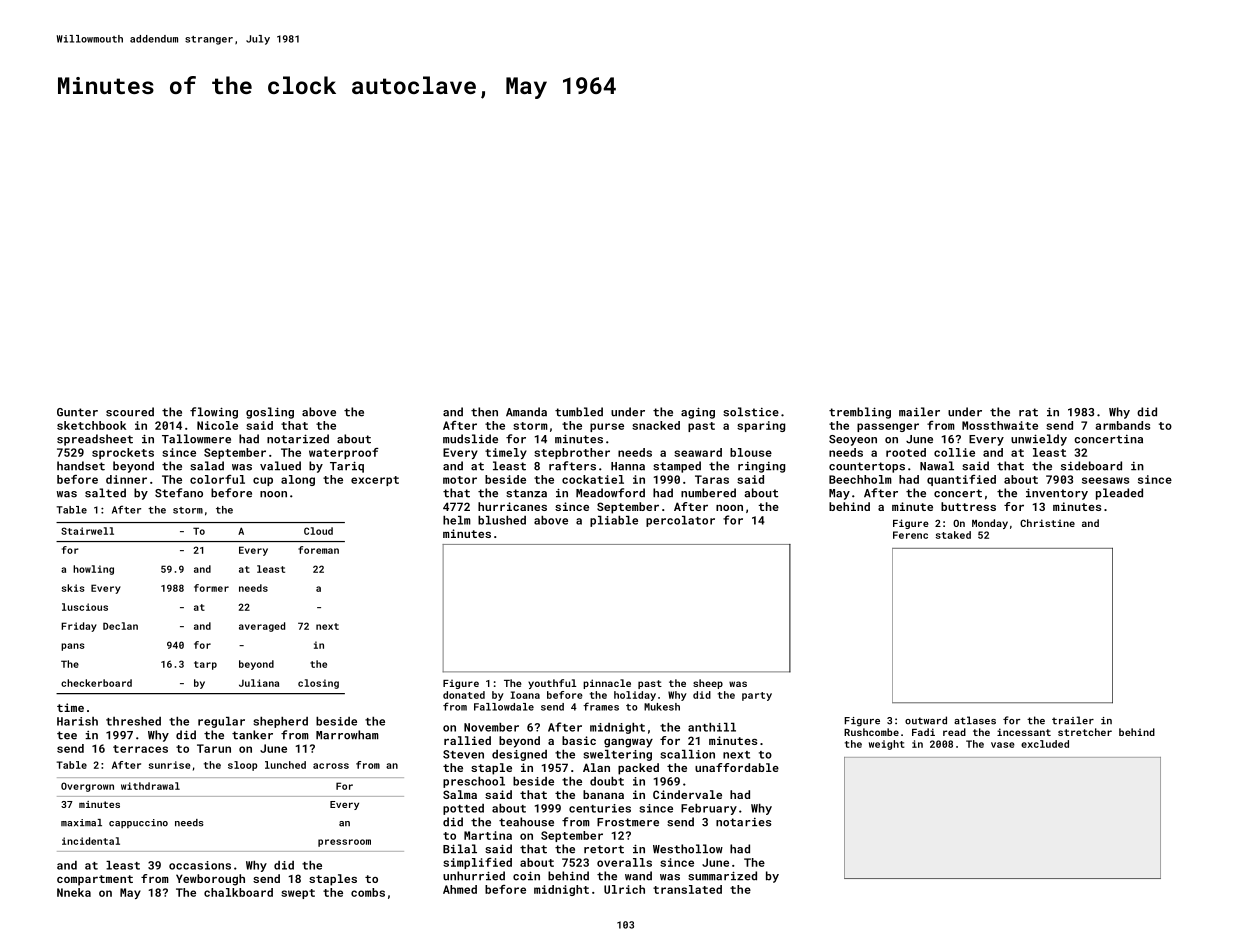  Describe the element at coordinates (105, 493) in the page. I see `salted` at that location.
